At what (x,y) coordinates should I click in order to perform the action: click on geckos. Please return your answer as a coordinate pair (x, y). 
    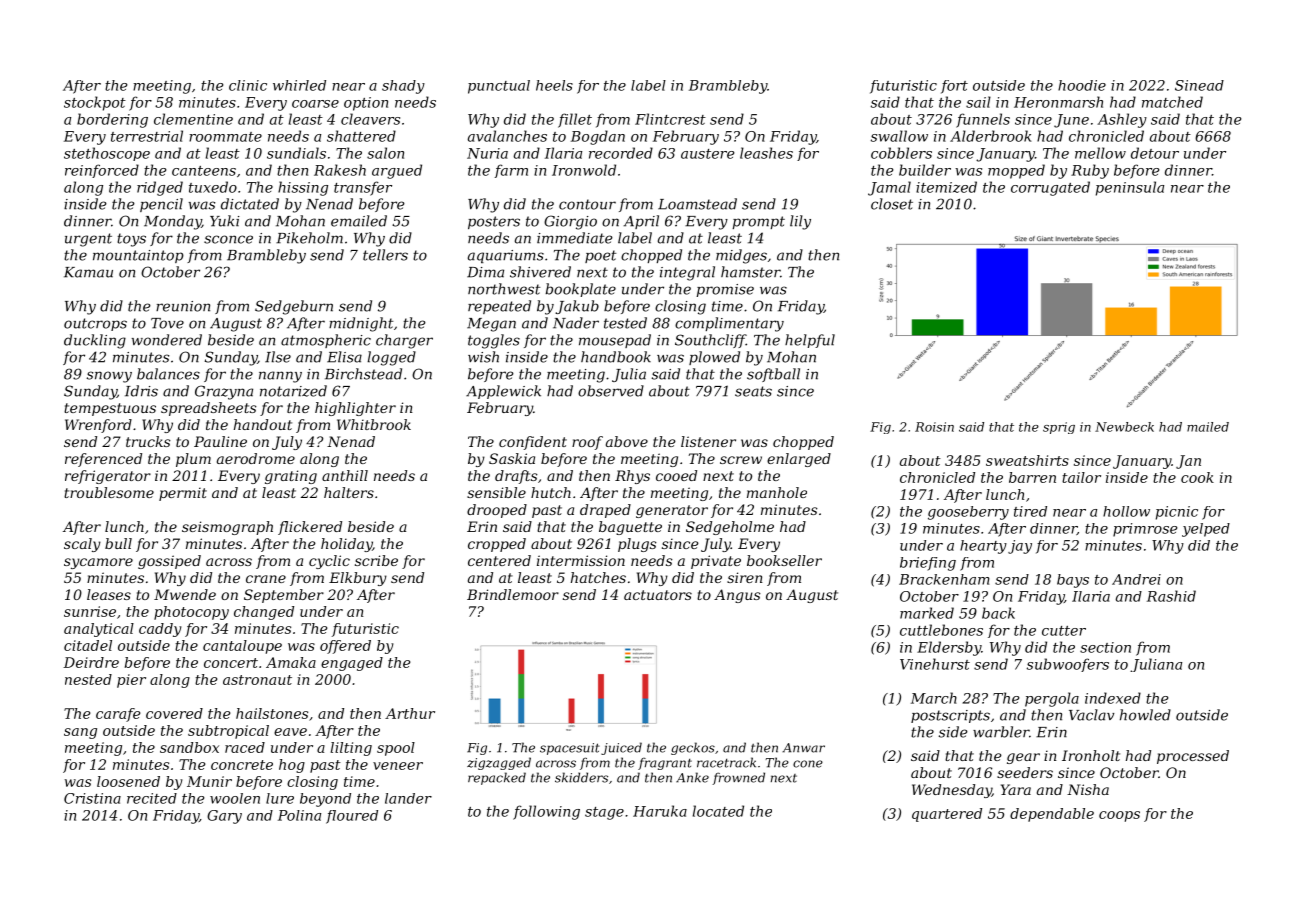
    Looking at the image, I should click on (693, 748).
